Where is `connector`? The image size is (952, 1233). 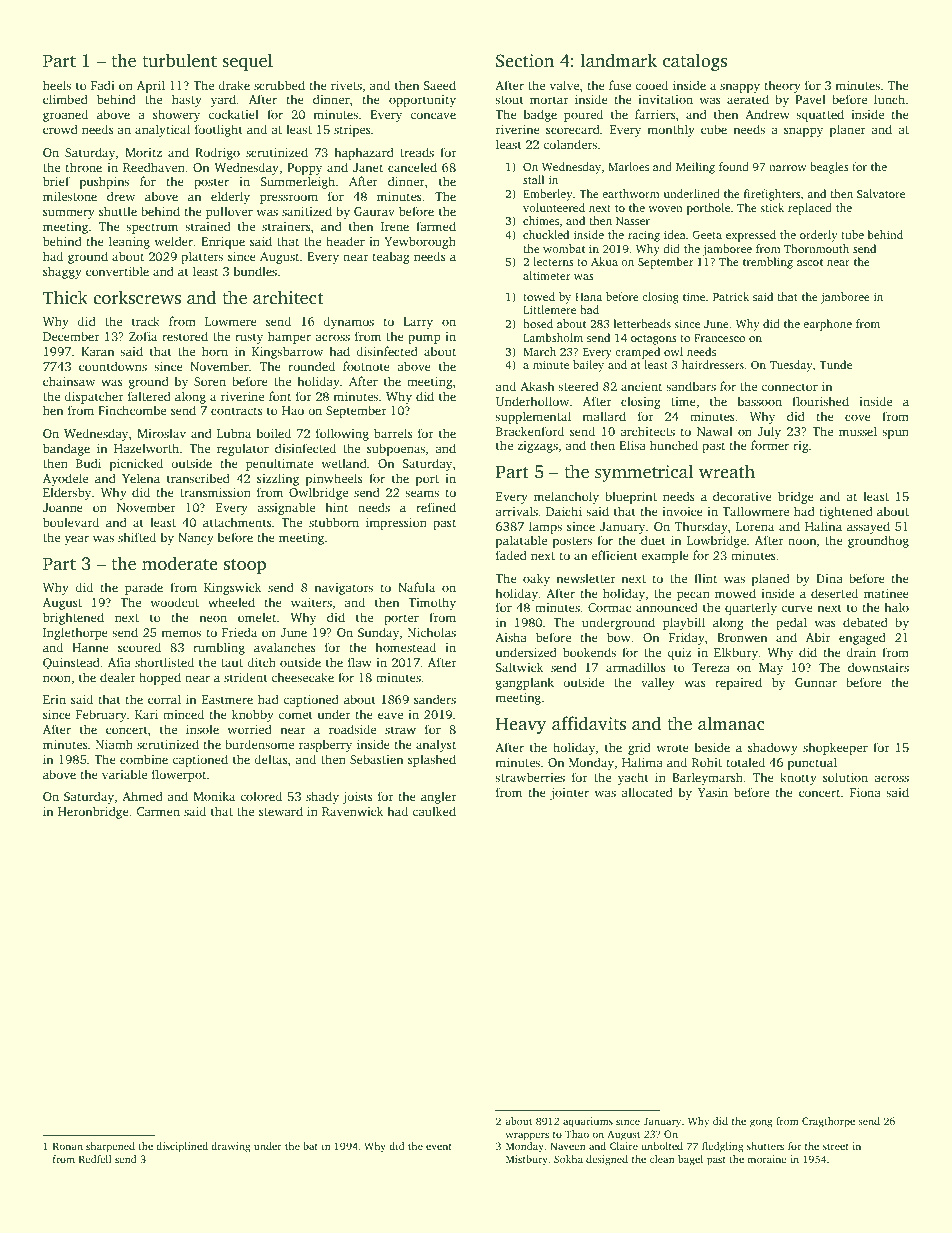 connector is located at coordinates (789, 387).
